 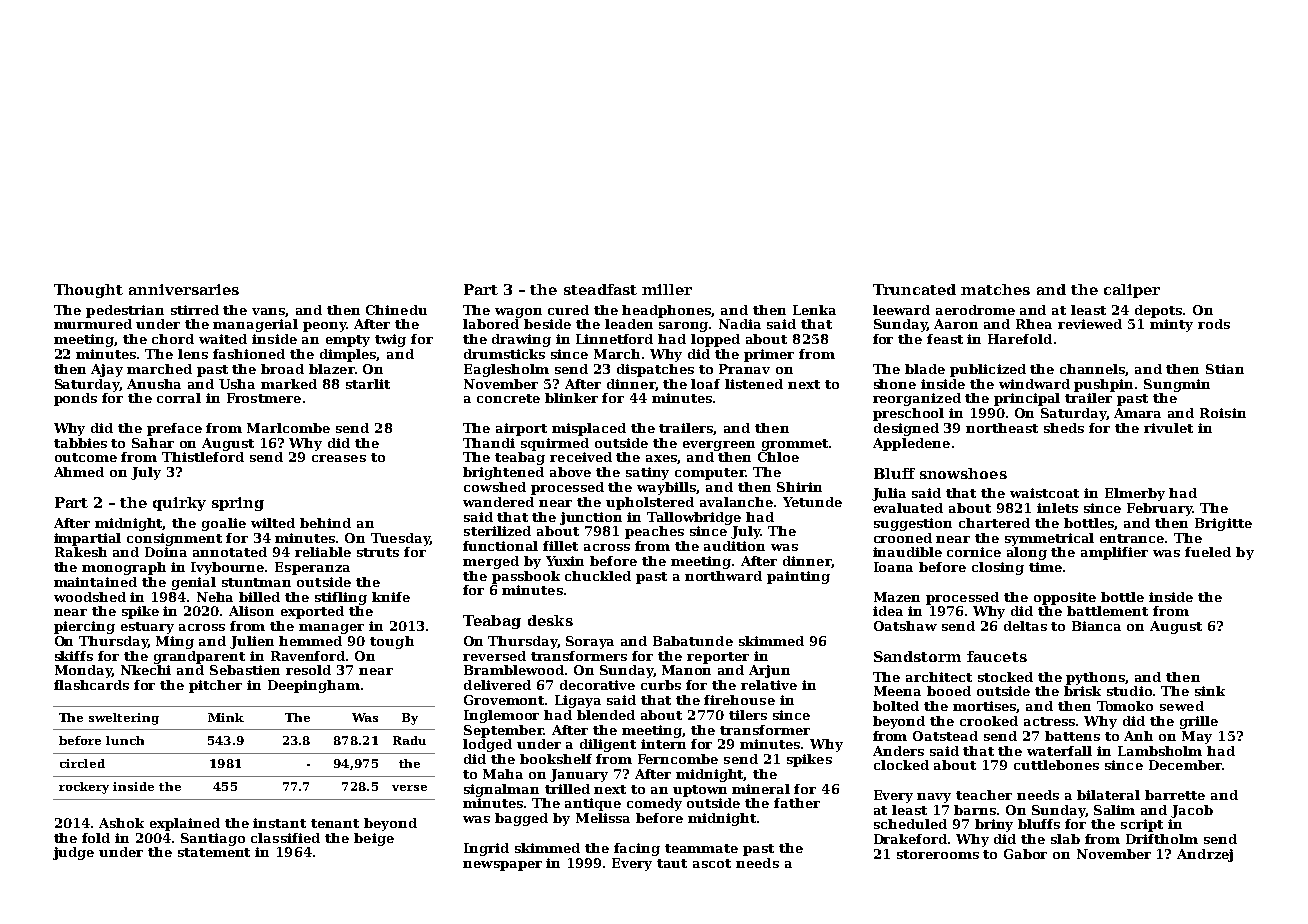 What do you see at coordinates (215, 686) in the screenshot?
I see `pitcher` at bounding box center [215, 686].
